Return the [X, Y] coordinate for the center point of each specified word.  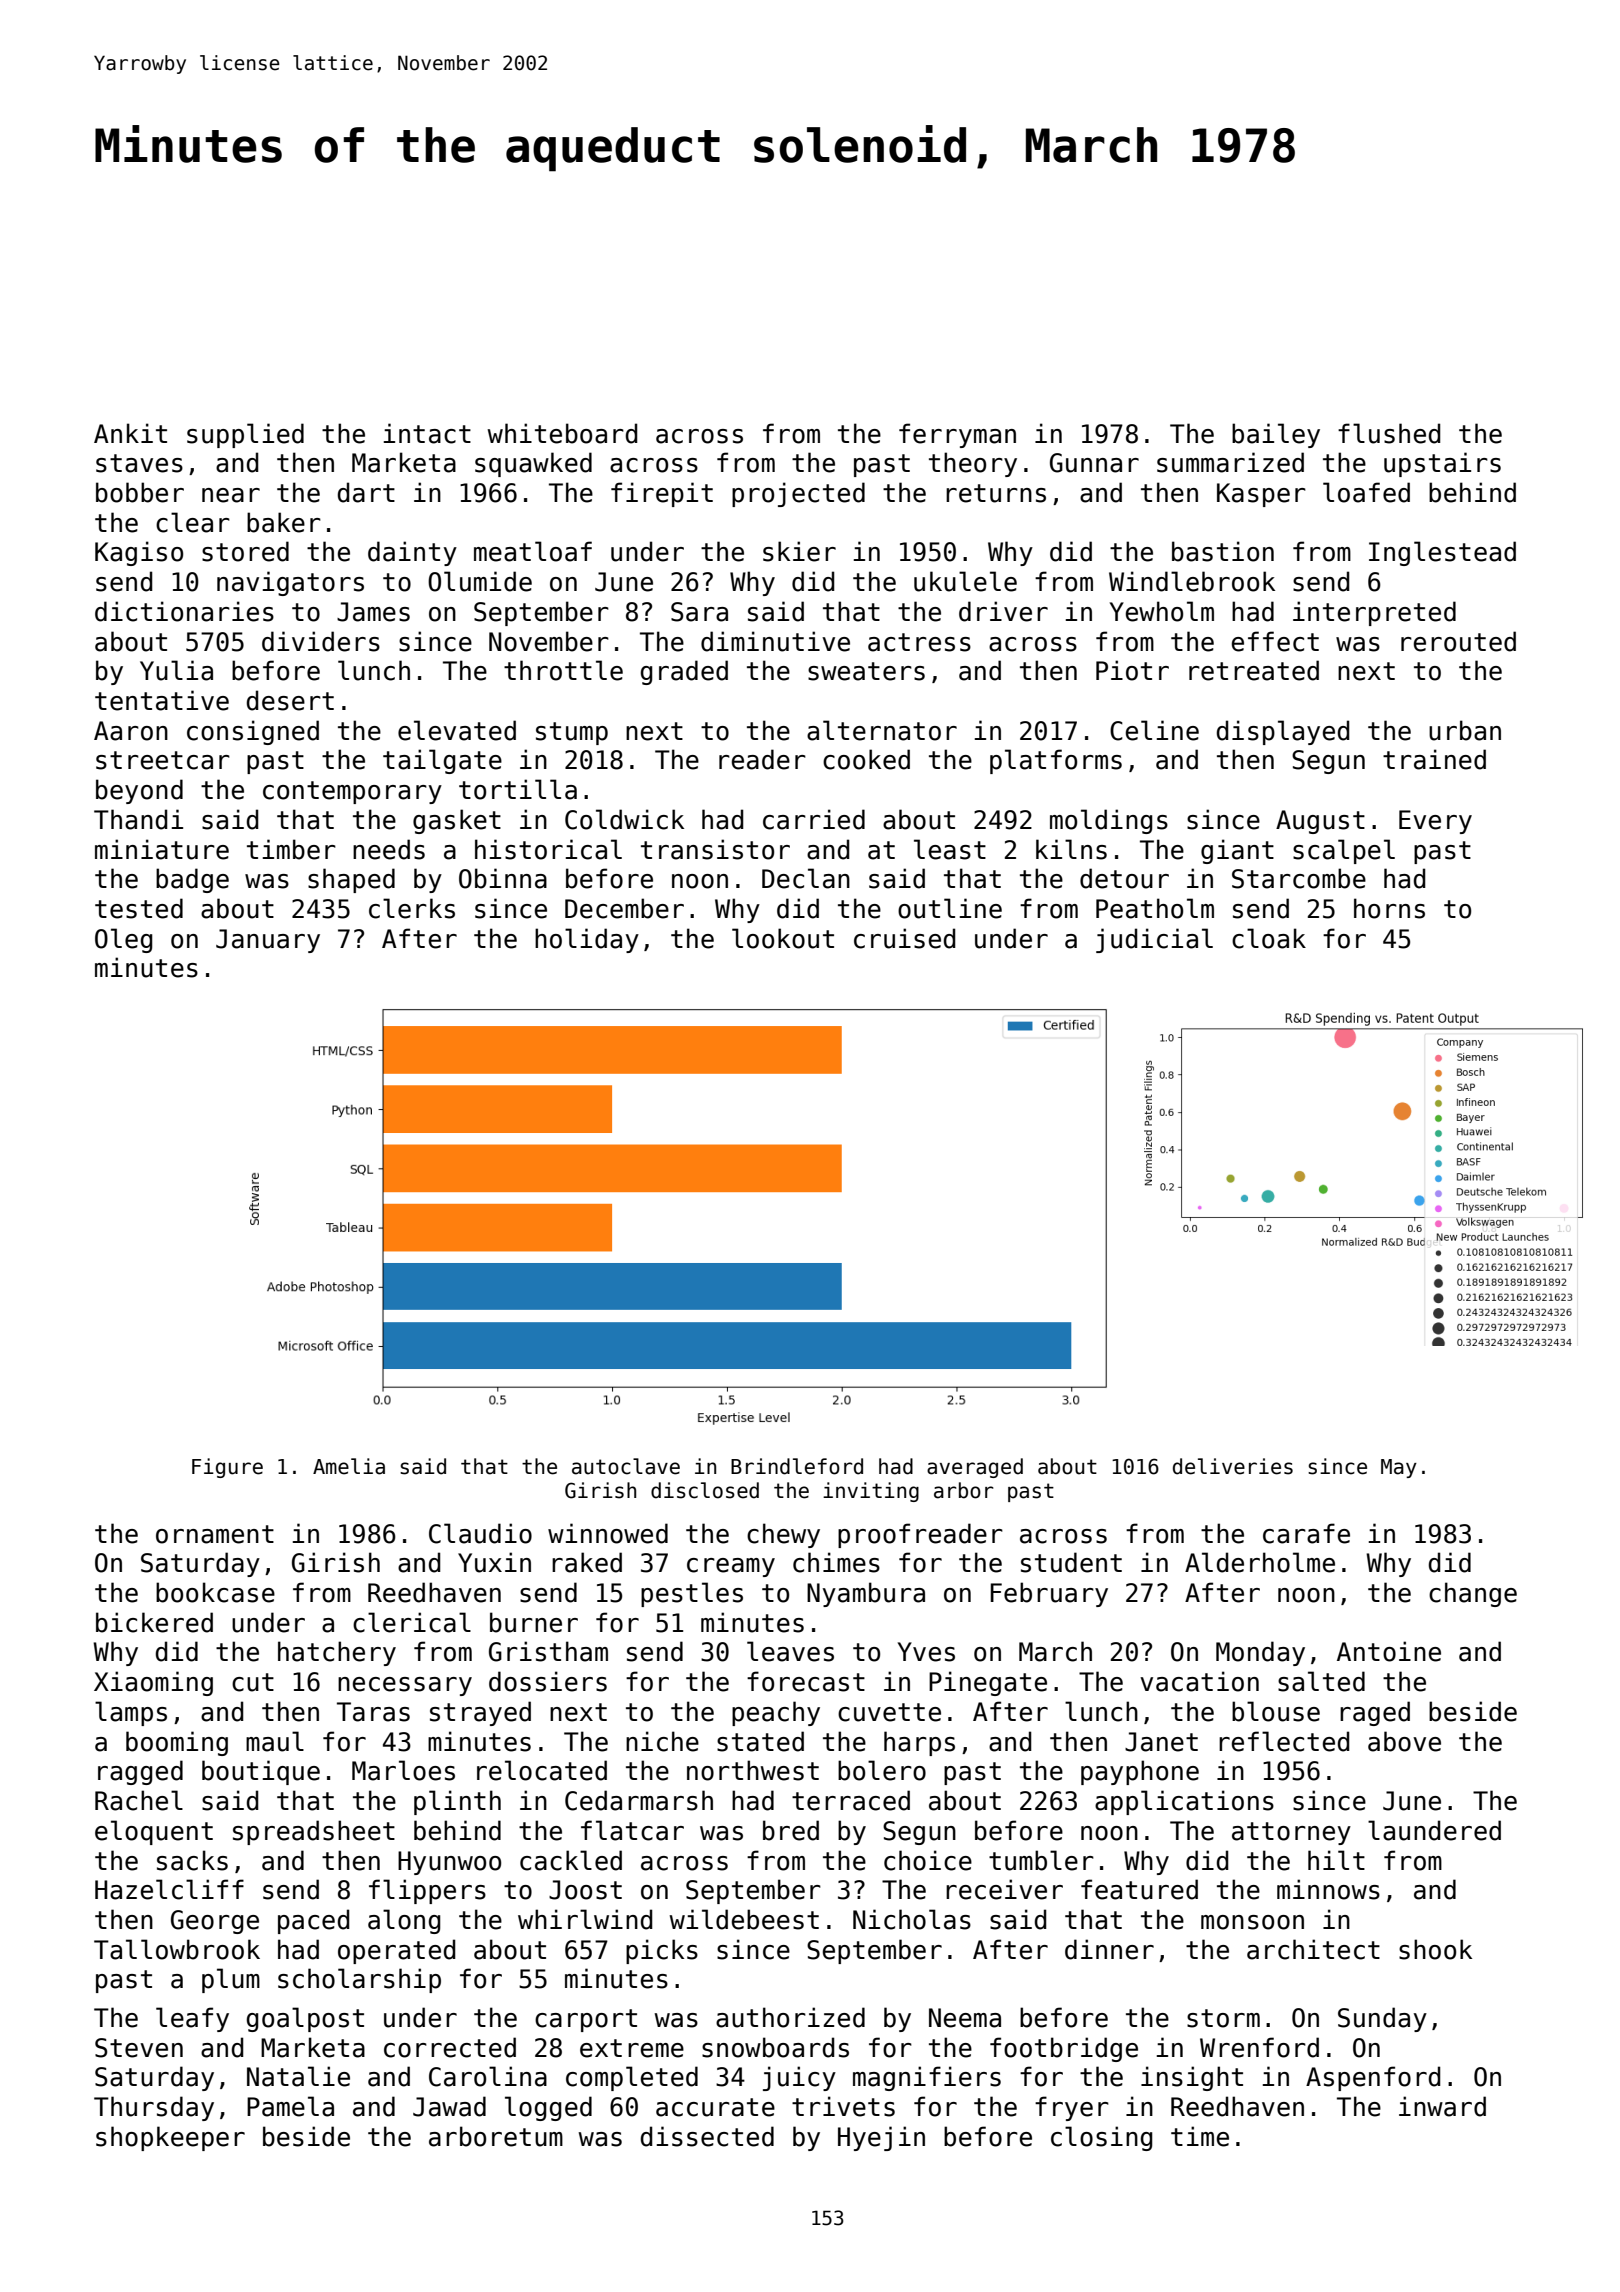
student [1071, 1562]
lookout [783, 938]
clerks [412, 908]
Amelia [349, 1466]
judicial [1154, 940]
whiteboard [562, 433]
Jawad [449, 2106]
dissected [707, 2136]
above [1404, 1741]
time [1200, 2136]
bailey [1276, 435]
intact [427, 433]
